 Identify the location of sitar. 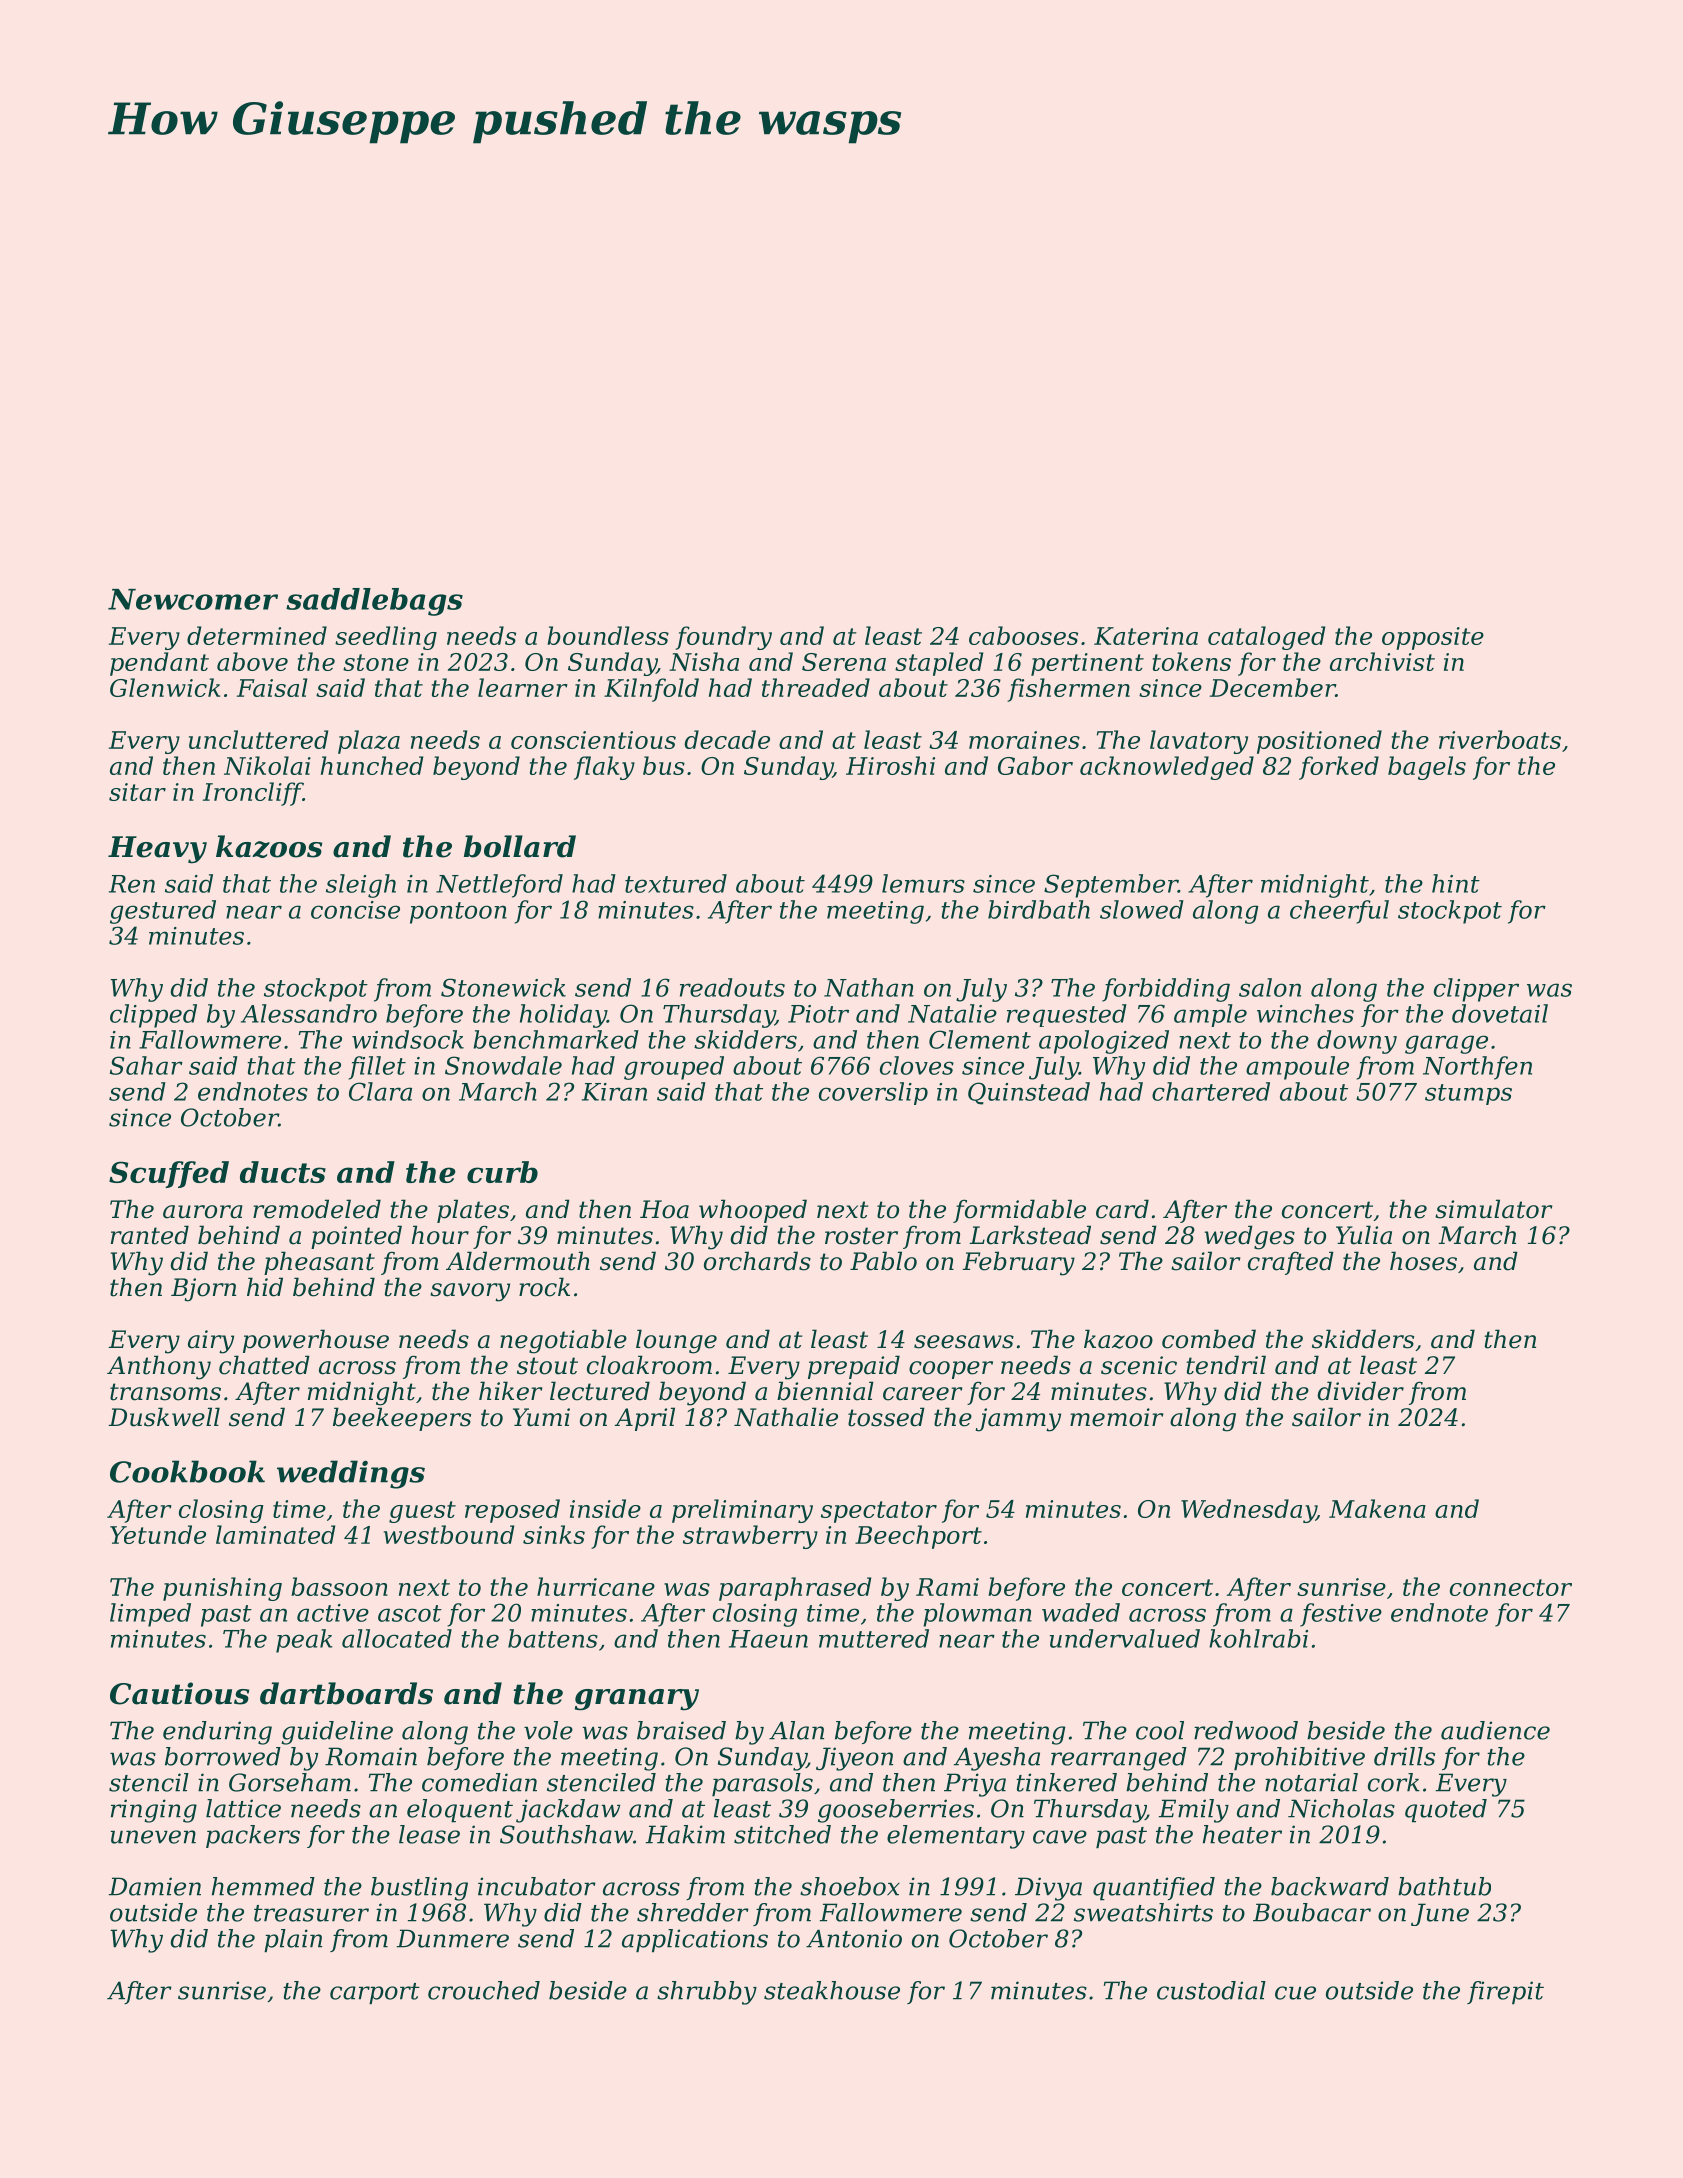
(137, 792).
